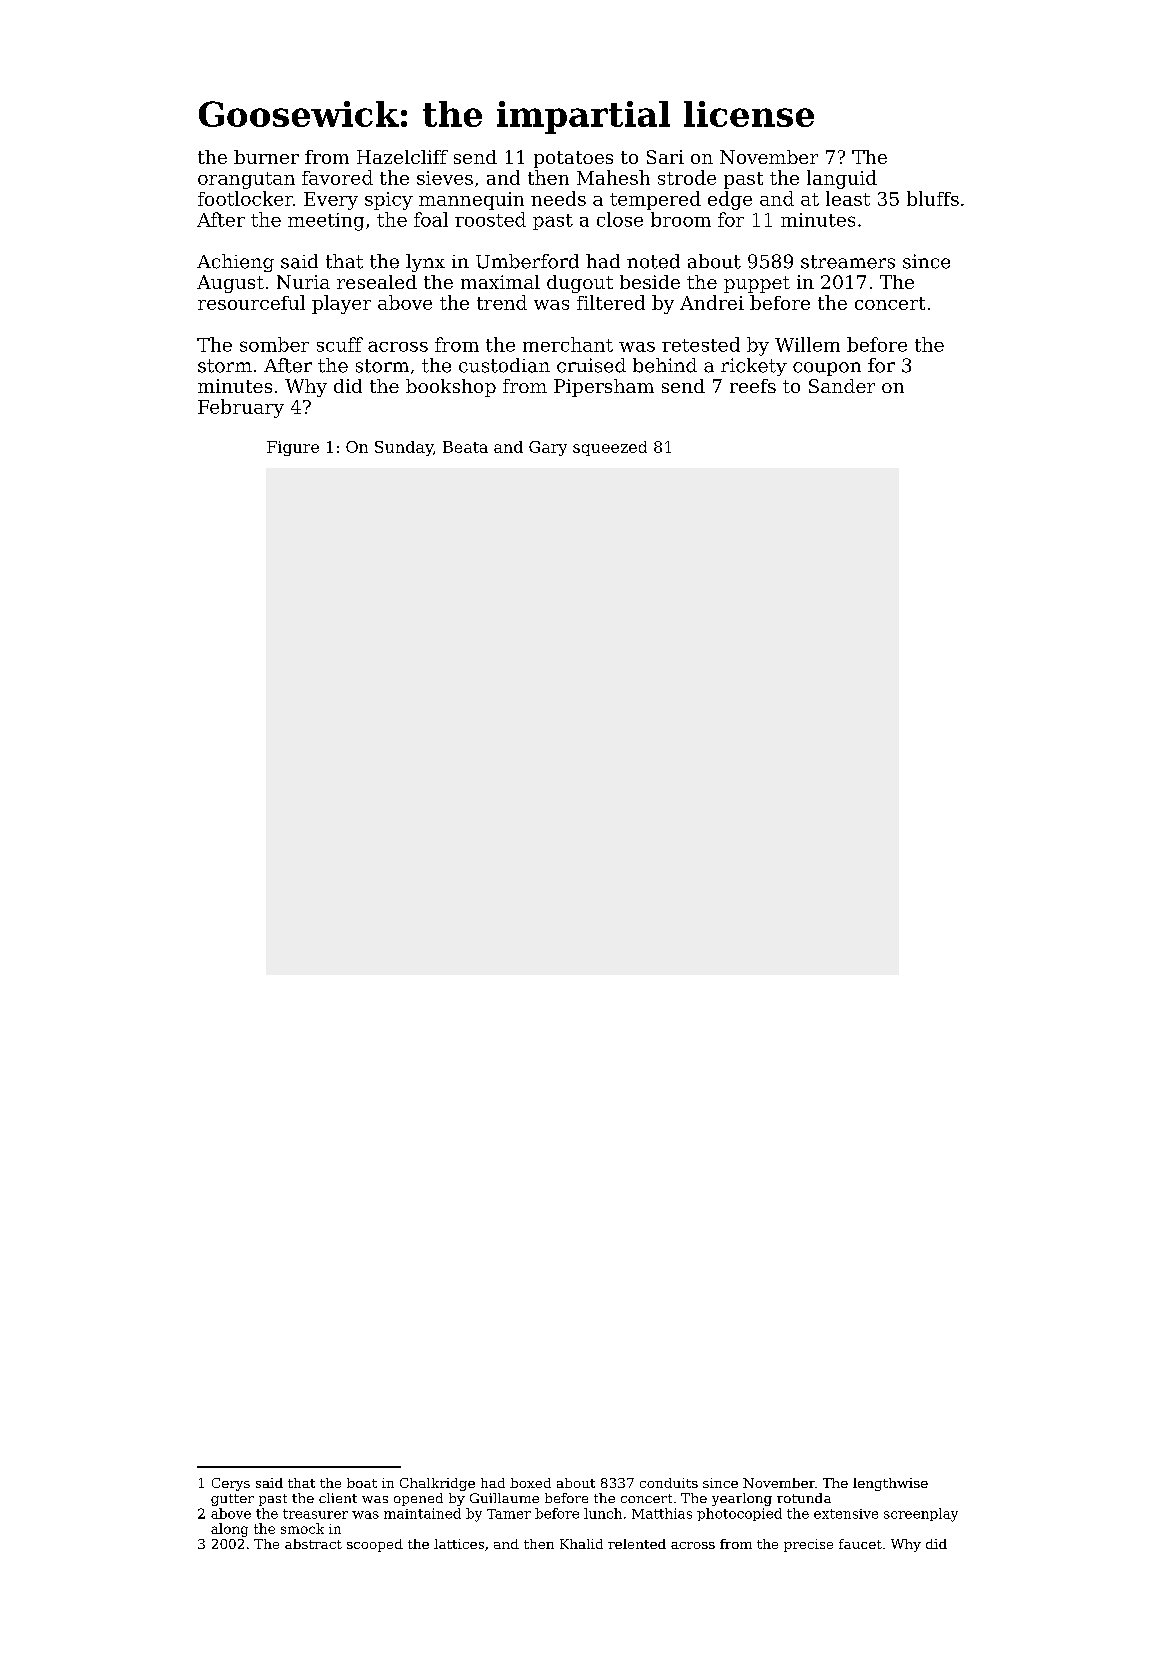 This page has width=1165, height=1654. I want to click on Khalid, so click(581, 1544).
